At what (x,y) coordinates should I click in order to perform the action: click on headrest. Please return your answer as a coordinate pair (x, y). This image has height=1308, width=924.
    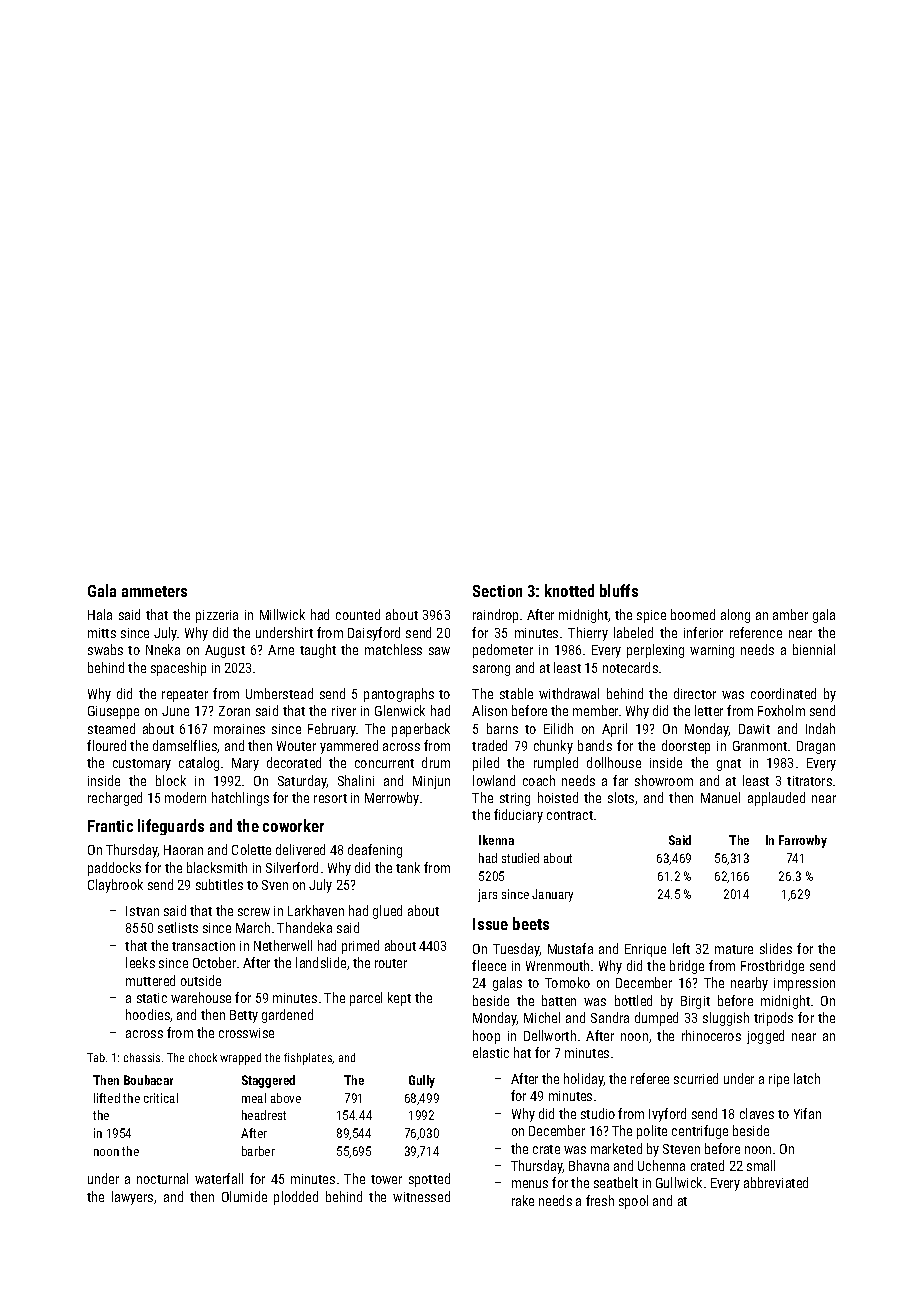
    Looking at the image, I should click on (264, 1115).
